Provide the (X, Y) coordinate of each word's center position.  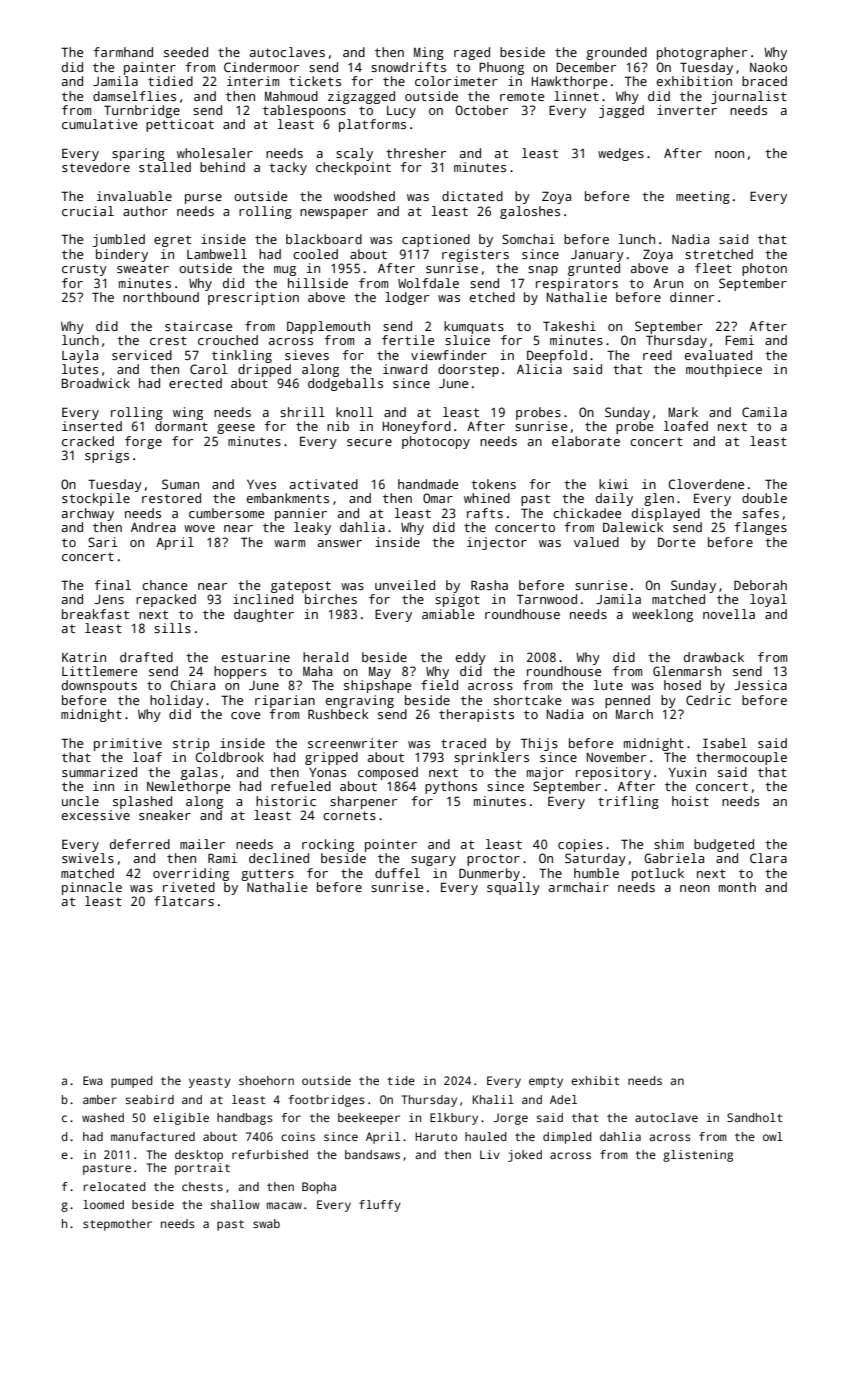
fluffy (380, 1206)
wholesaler (215, 153)
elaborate (586, 441)
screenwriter (353, 743)
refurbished (270, 1154)
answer (340, 543)
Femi (740, 340)
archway (88, 514)
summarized (99, 772)
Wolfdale (428, 283)
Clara (768, 858)
